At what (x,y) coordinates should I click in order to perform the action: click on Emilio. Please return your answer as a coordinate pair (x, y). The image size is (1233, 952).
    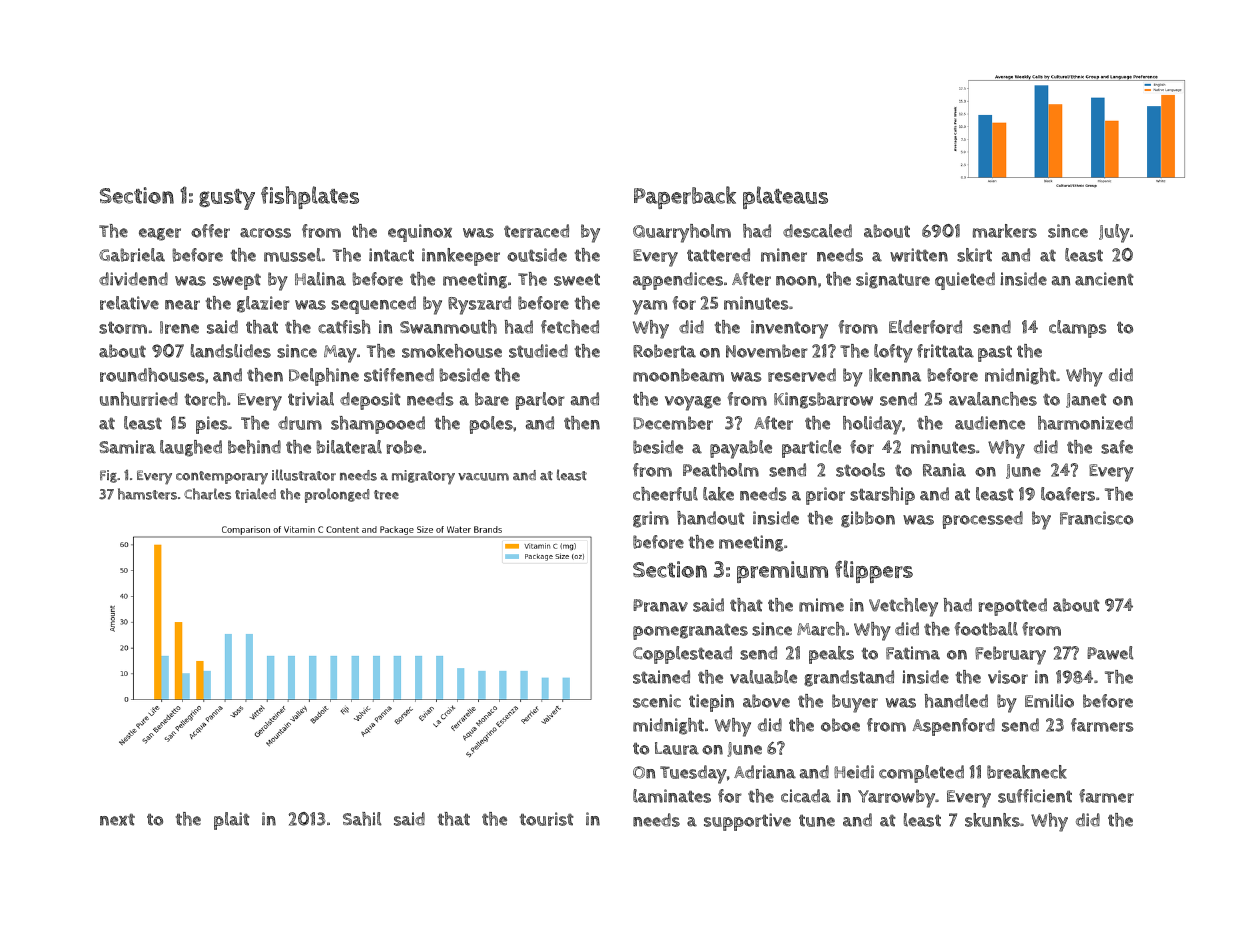
    Looking at the image, I should click on (1049, 701).
